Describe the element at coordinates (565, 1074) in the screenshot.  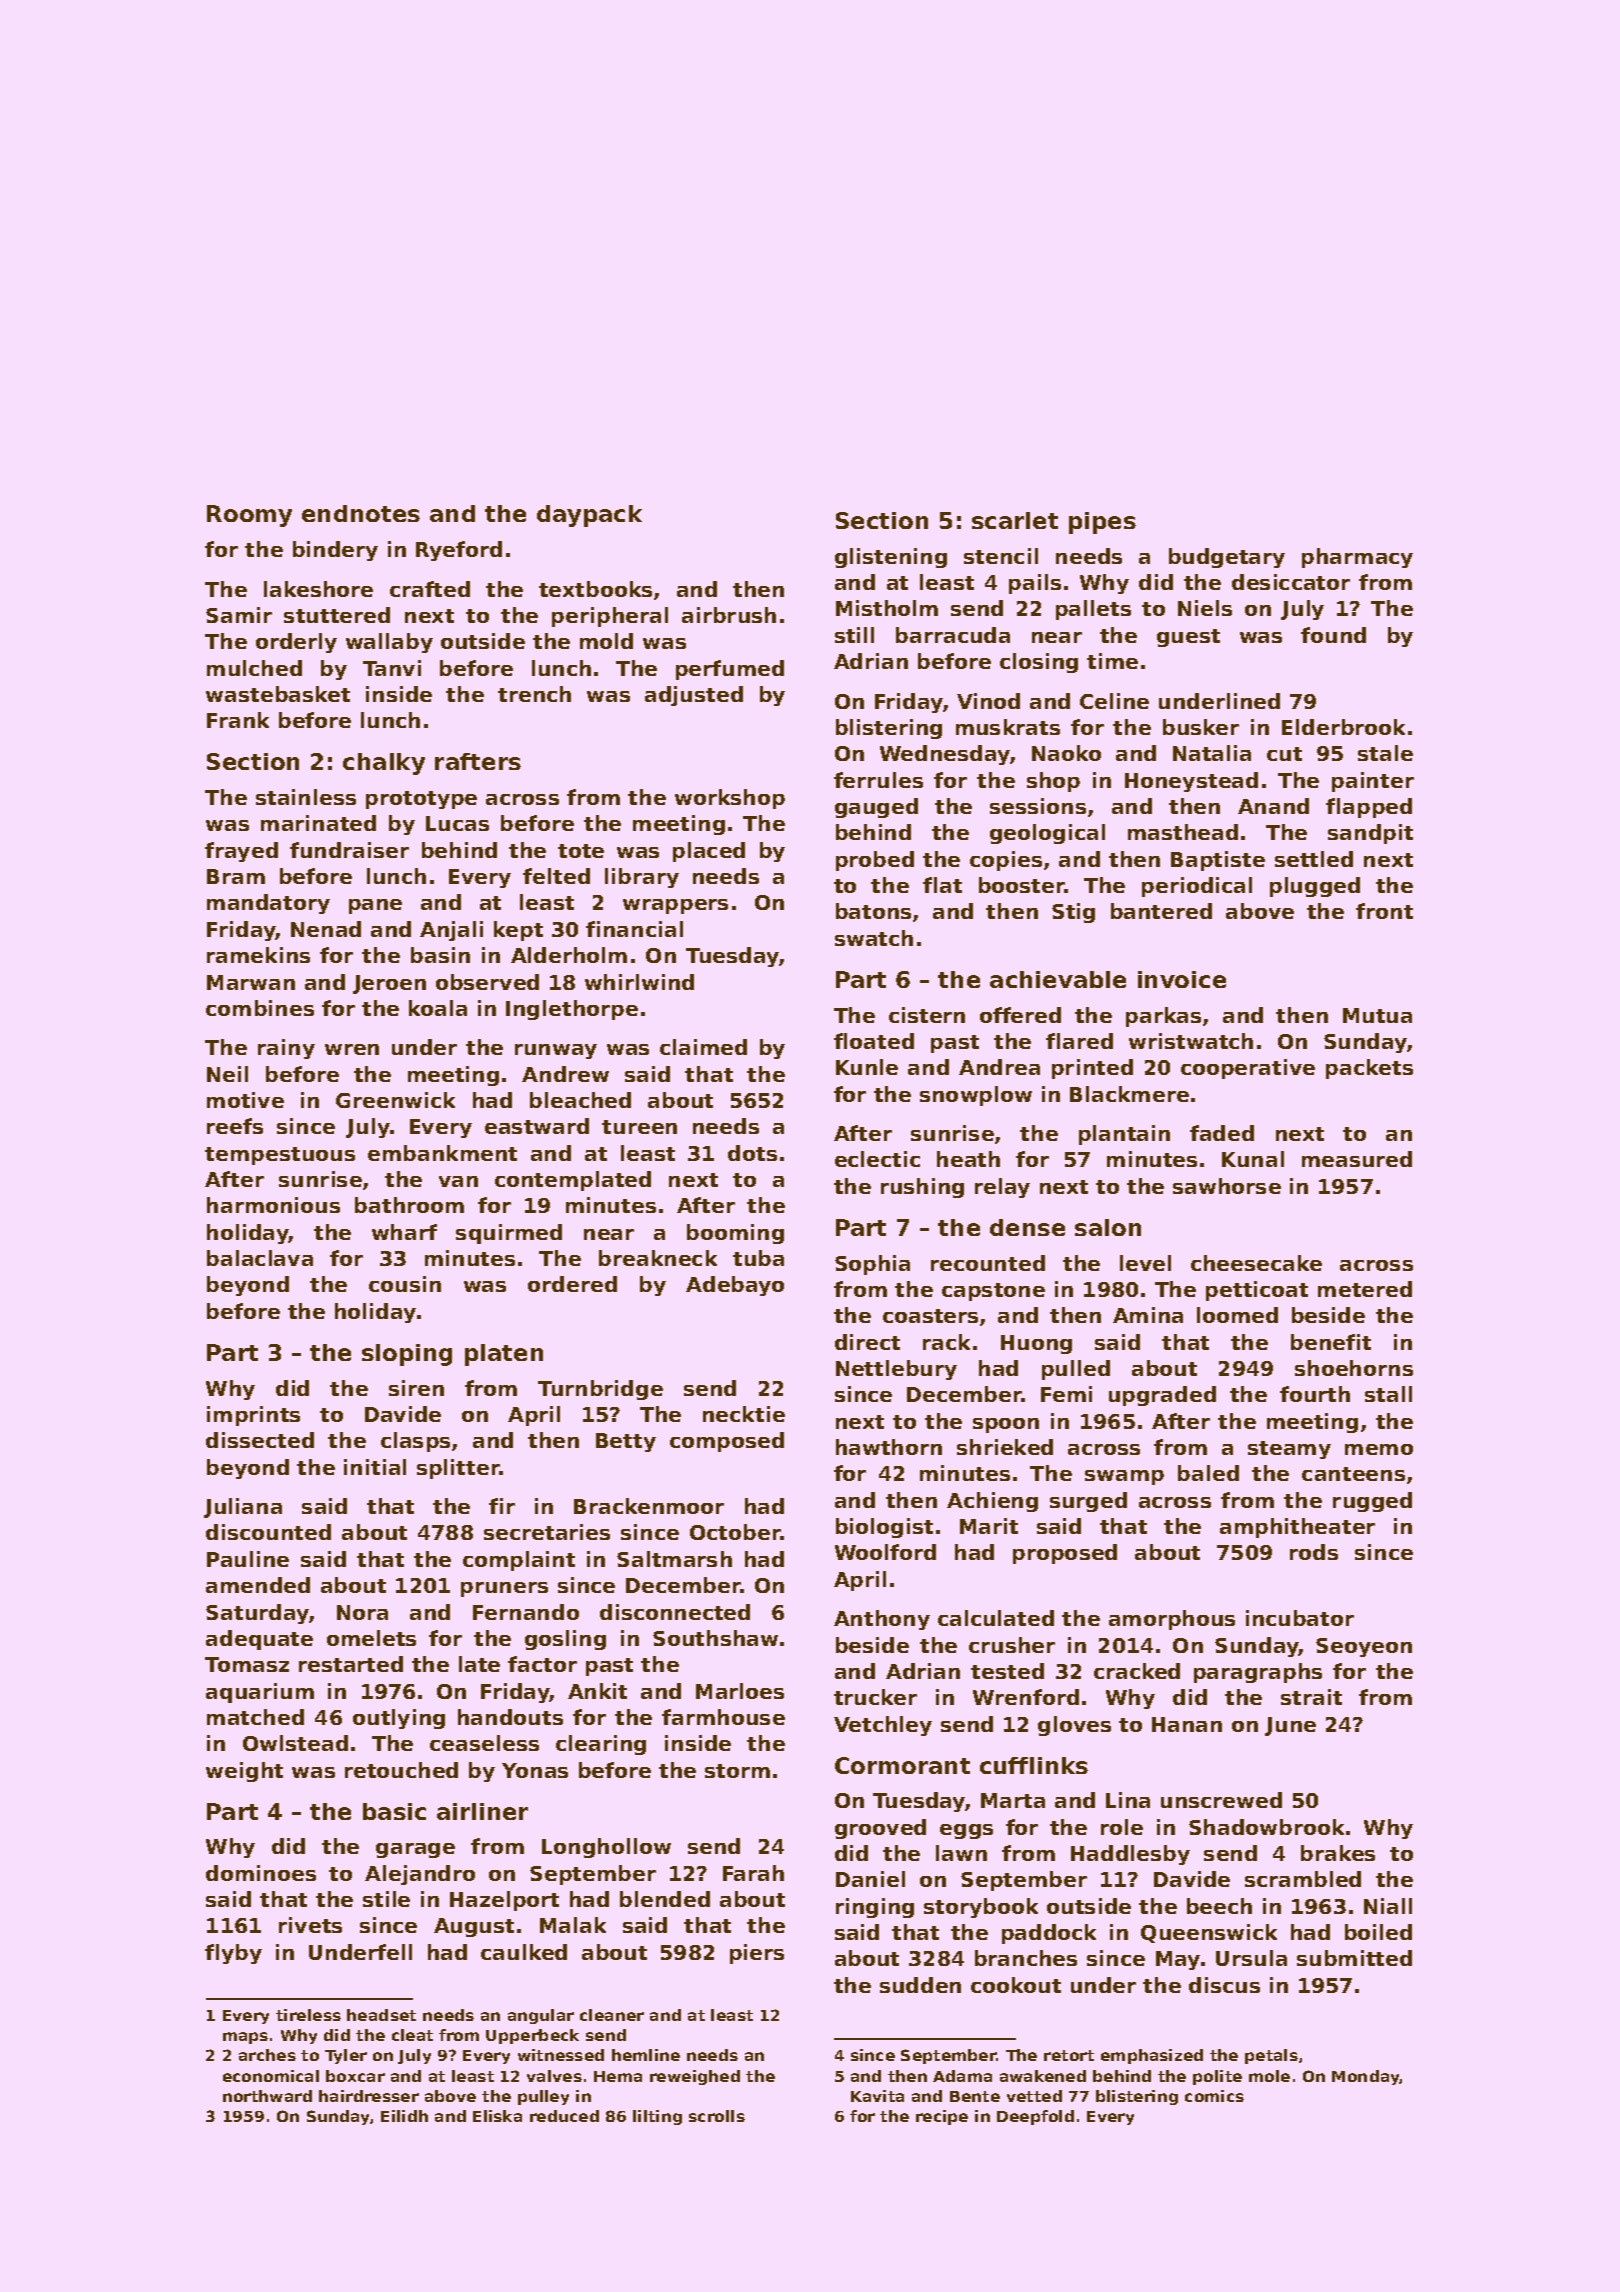
I see `Andrew` at that location.
